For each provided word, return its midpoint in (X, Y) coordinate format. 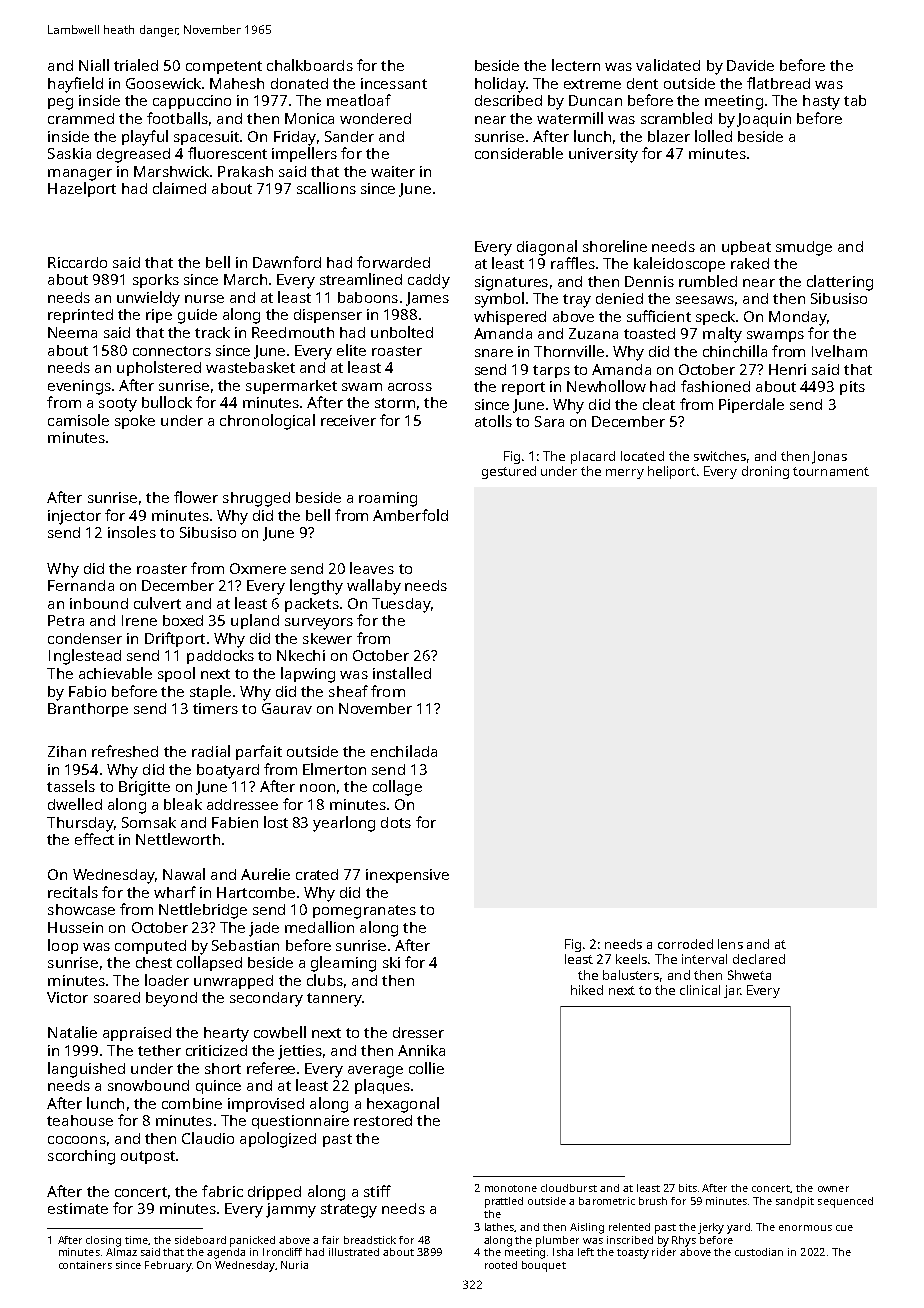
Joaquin (764, 120)
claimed (179, 188)
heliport (672, 472)
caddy (429, 281)
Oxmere (258, 568)
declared (759, 959)
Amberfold (410, 515)
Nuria (294, 1265)
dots (396, 822)
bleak (183, 804)
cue (844, 1228)
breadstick (370, 1240)
